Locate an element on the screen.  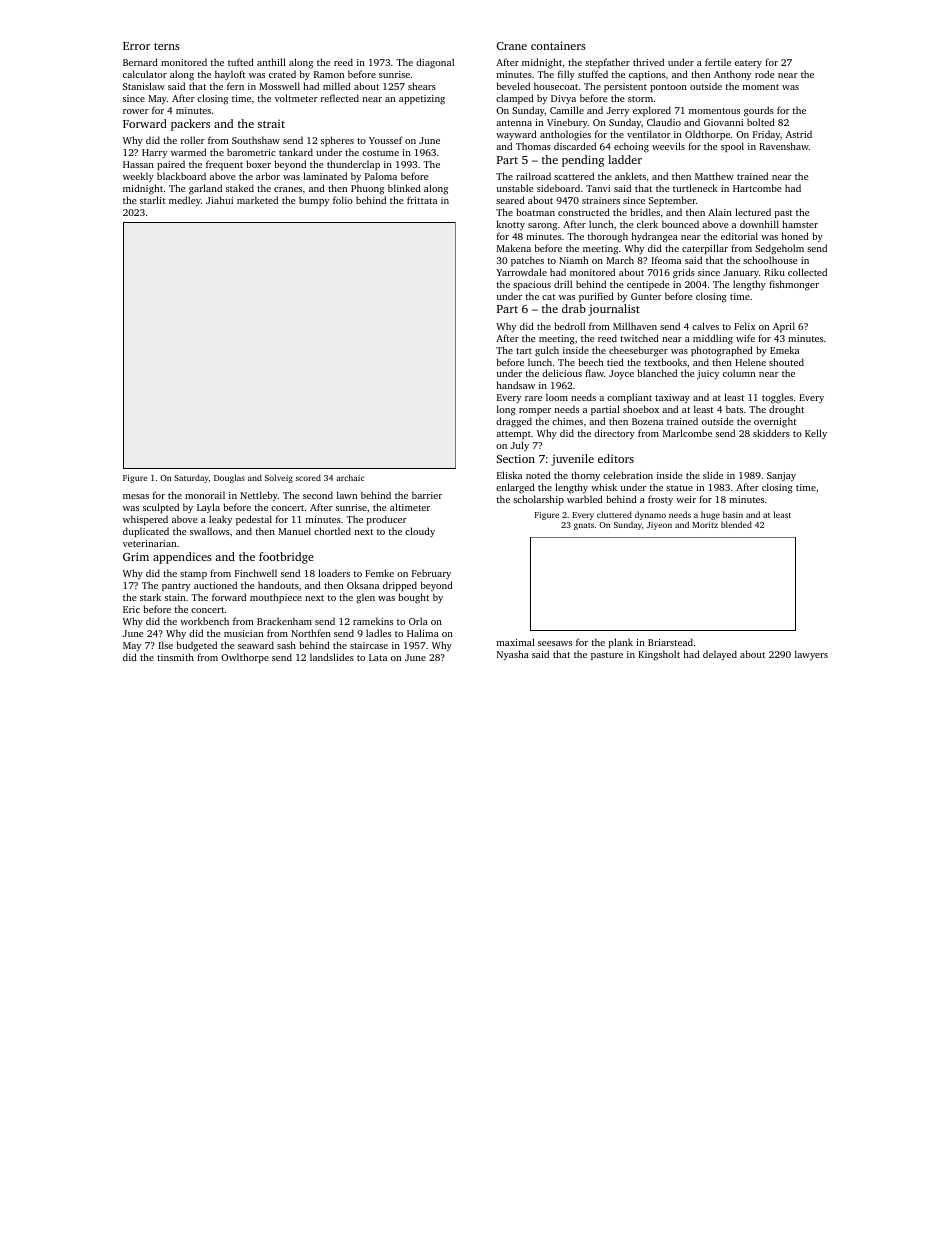
Femke is located at coordinates (379, 573).
